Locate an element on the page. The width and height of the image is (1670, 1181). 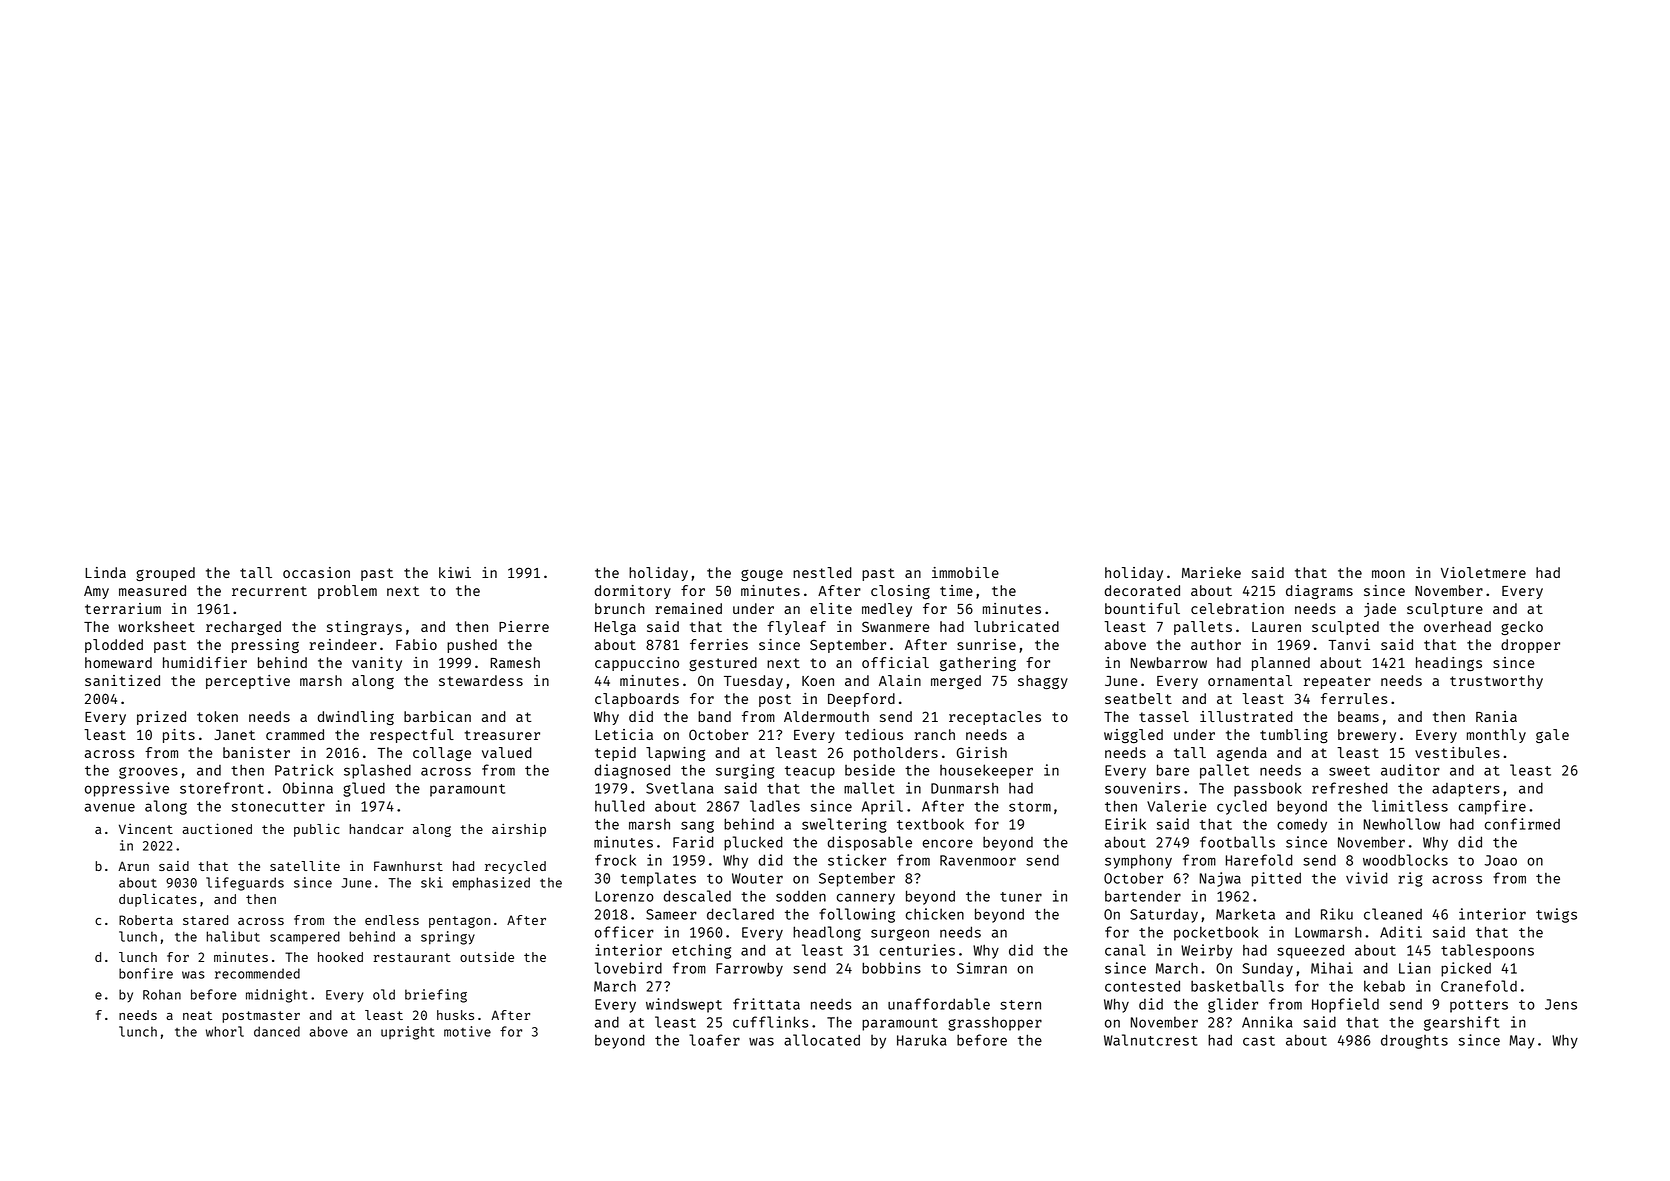
disposable is located at coordinates (870, 843).
